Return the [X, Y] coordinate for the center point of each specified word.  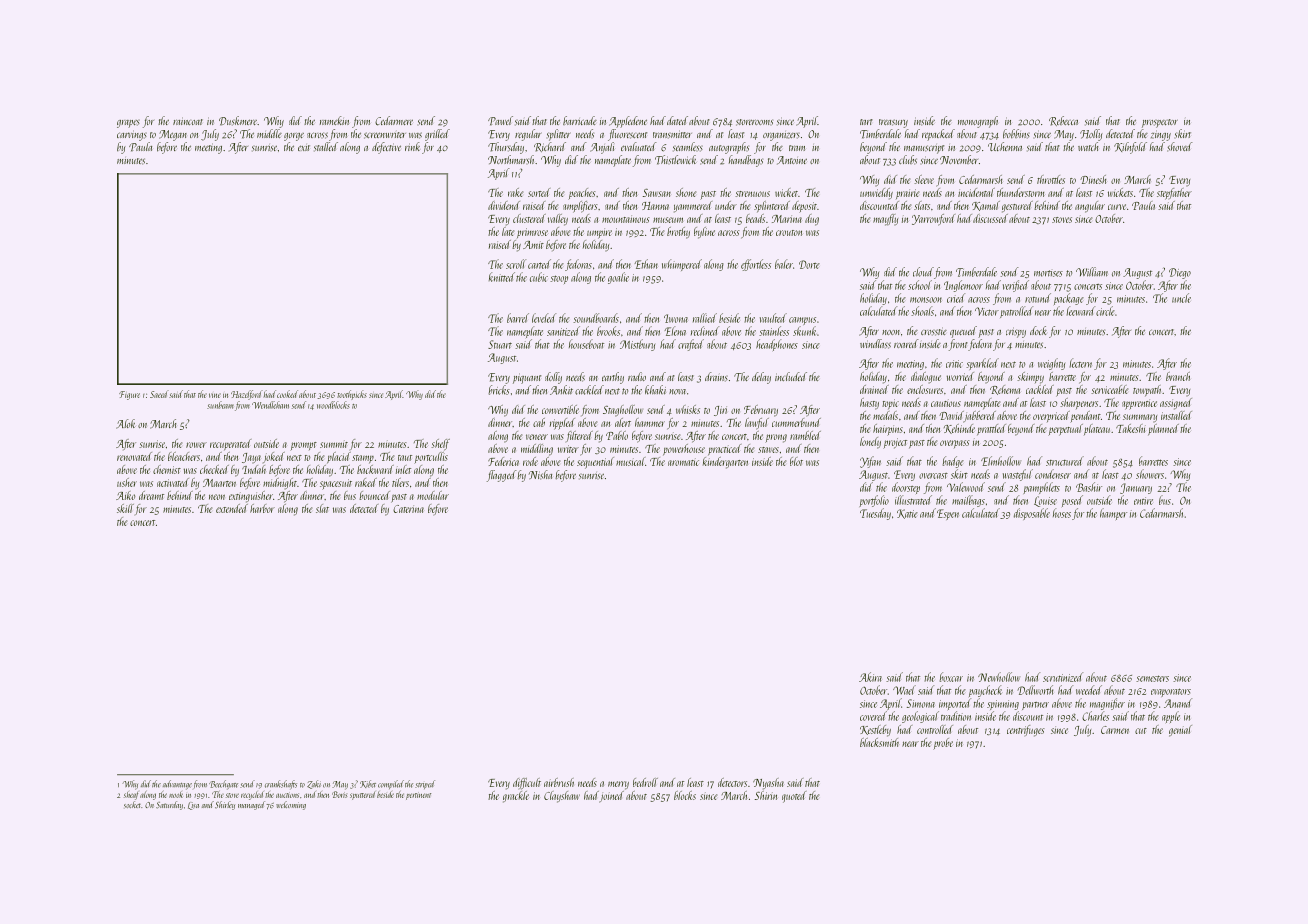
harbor [262, 508]
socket [132, 804]
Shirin [766, 795]
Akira [870, 677]
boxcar [951, 677]
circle [1105, 311]
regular [528, 135]
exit [304, 148]
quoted [794, 797]
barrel [518, 318]
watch [1088, 146]
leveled [544, 318]
